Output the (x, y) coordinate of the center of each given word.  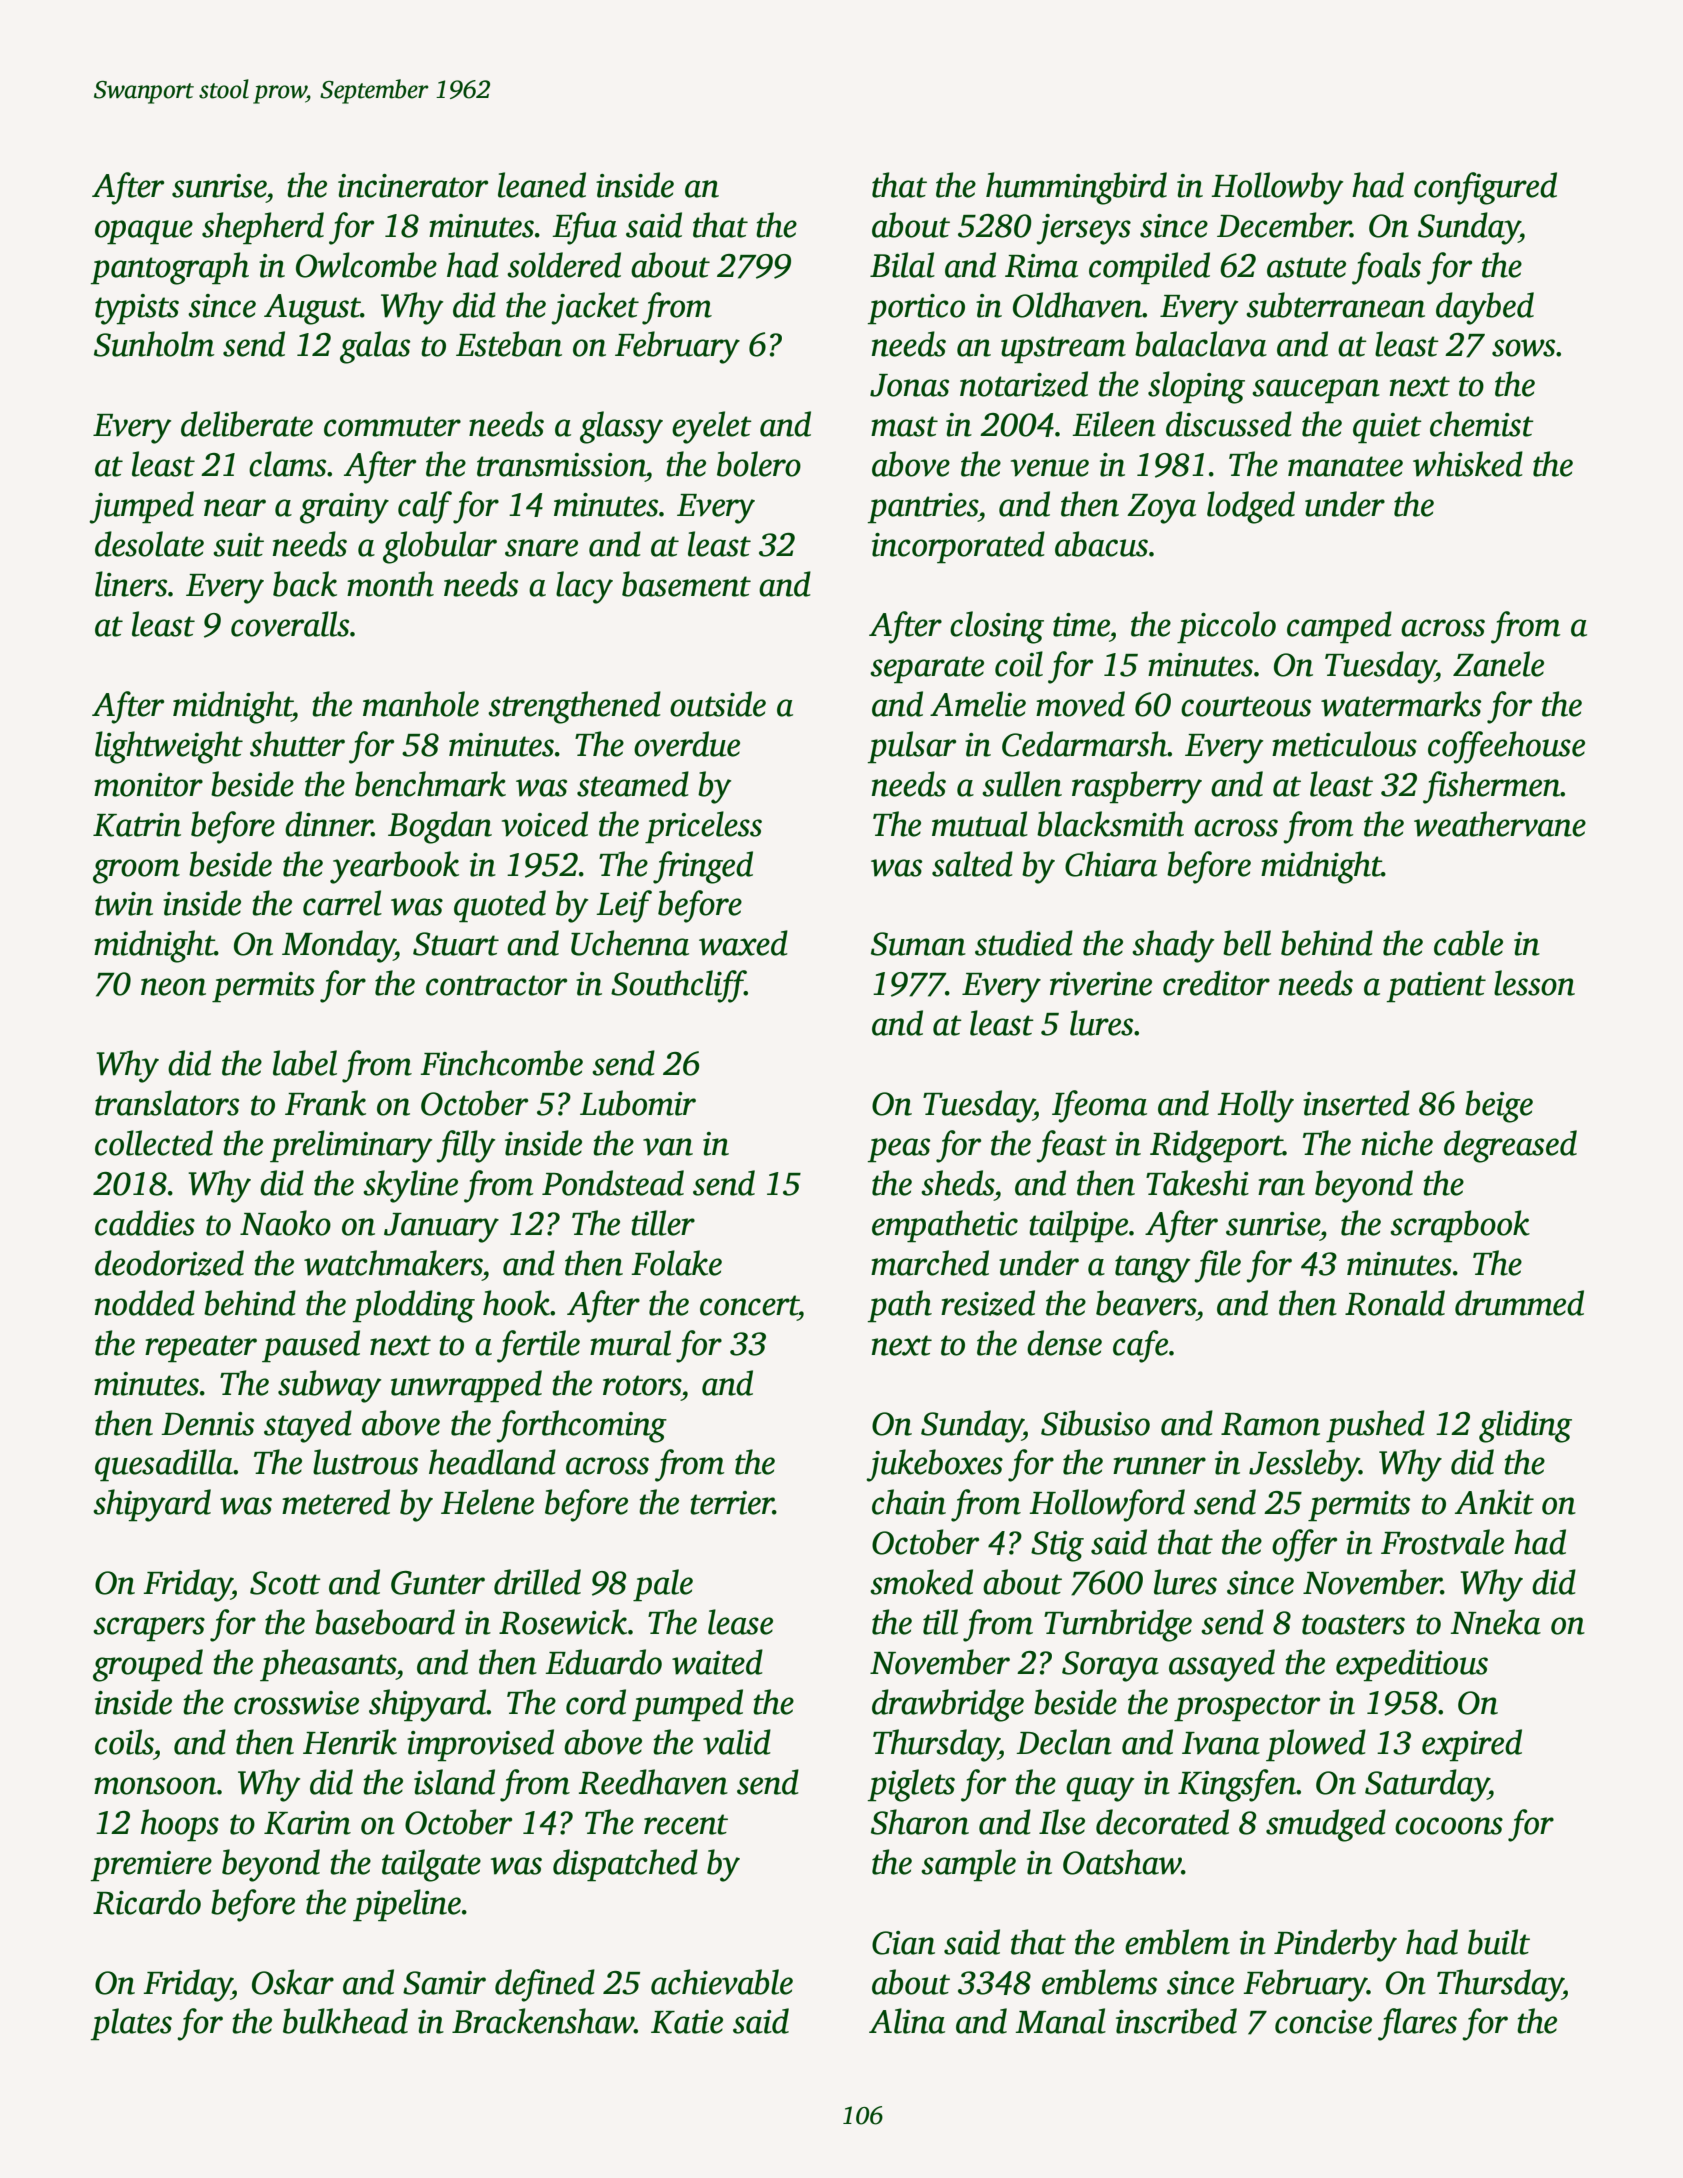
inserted (1356, 1103)
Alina (907, 2021)
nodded (144, 1303)
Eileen (1114, 424)
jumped (141, 507)
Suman (918, 944)
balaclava (1201, 344)
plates (131, 2024)
